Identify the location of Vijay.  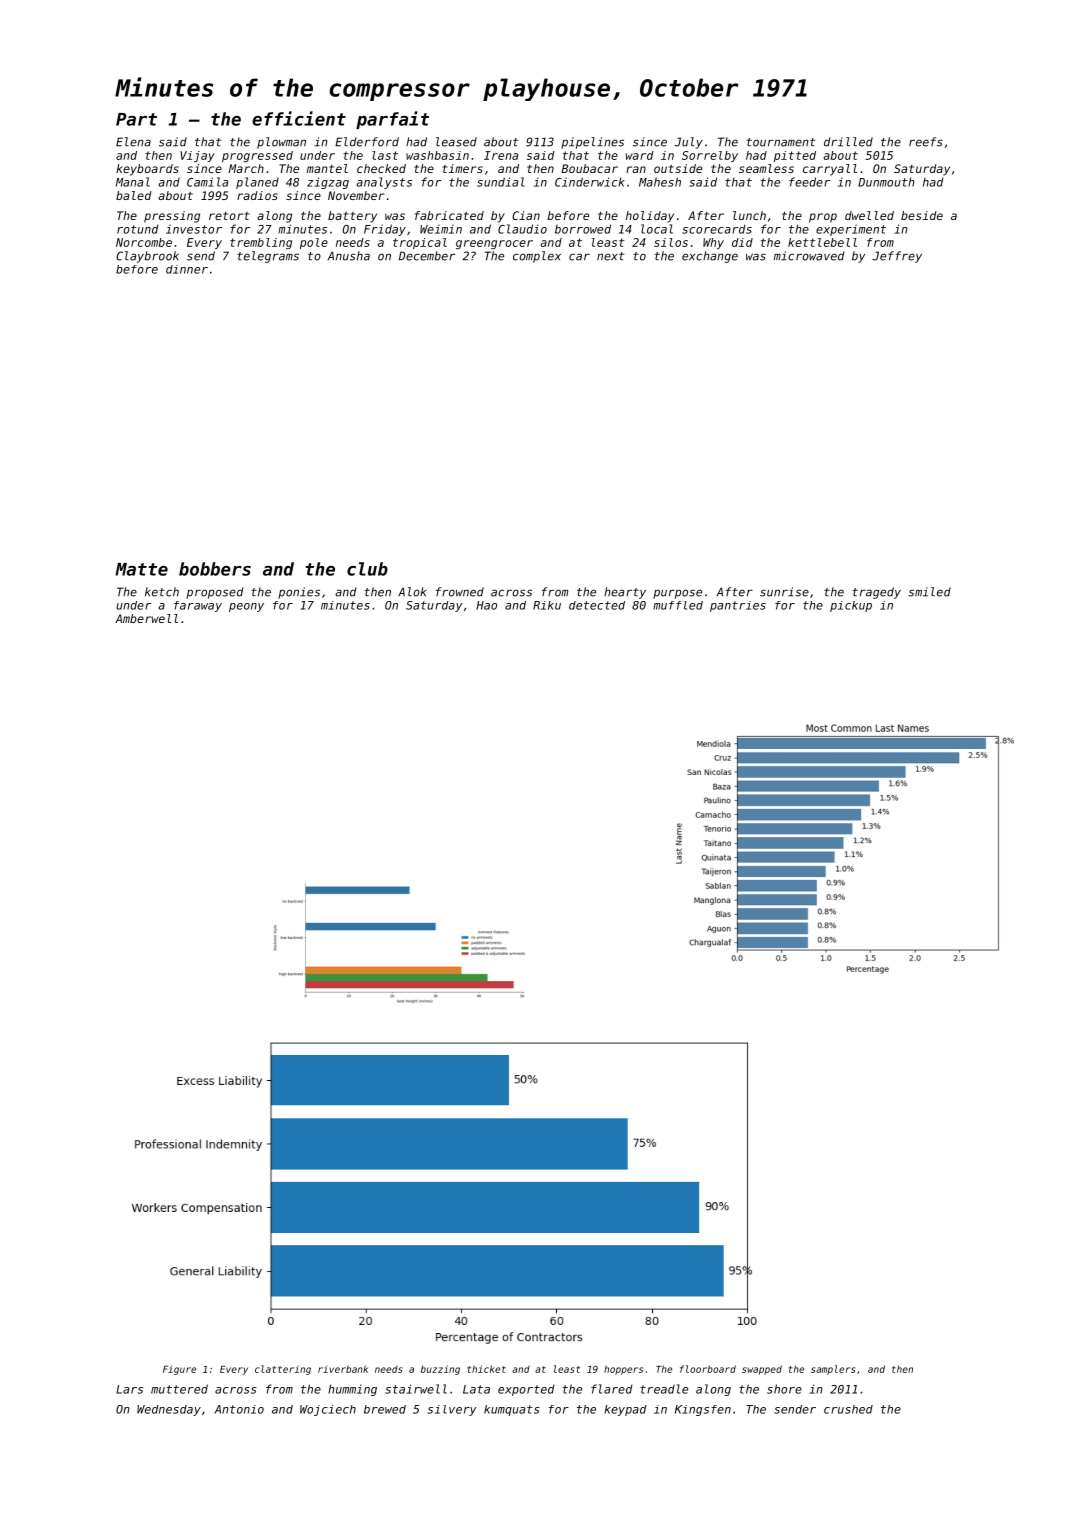
(197, 156).
